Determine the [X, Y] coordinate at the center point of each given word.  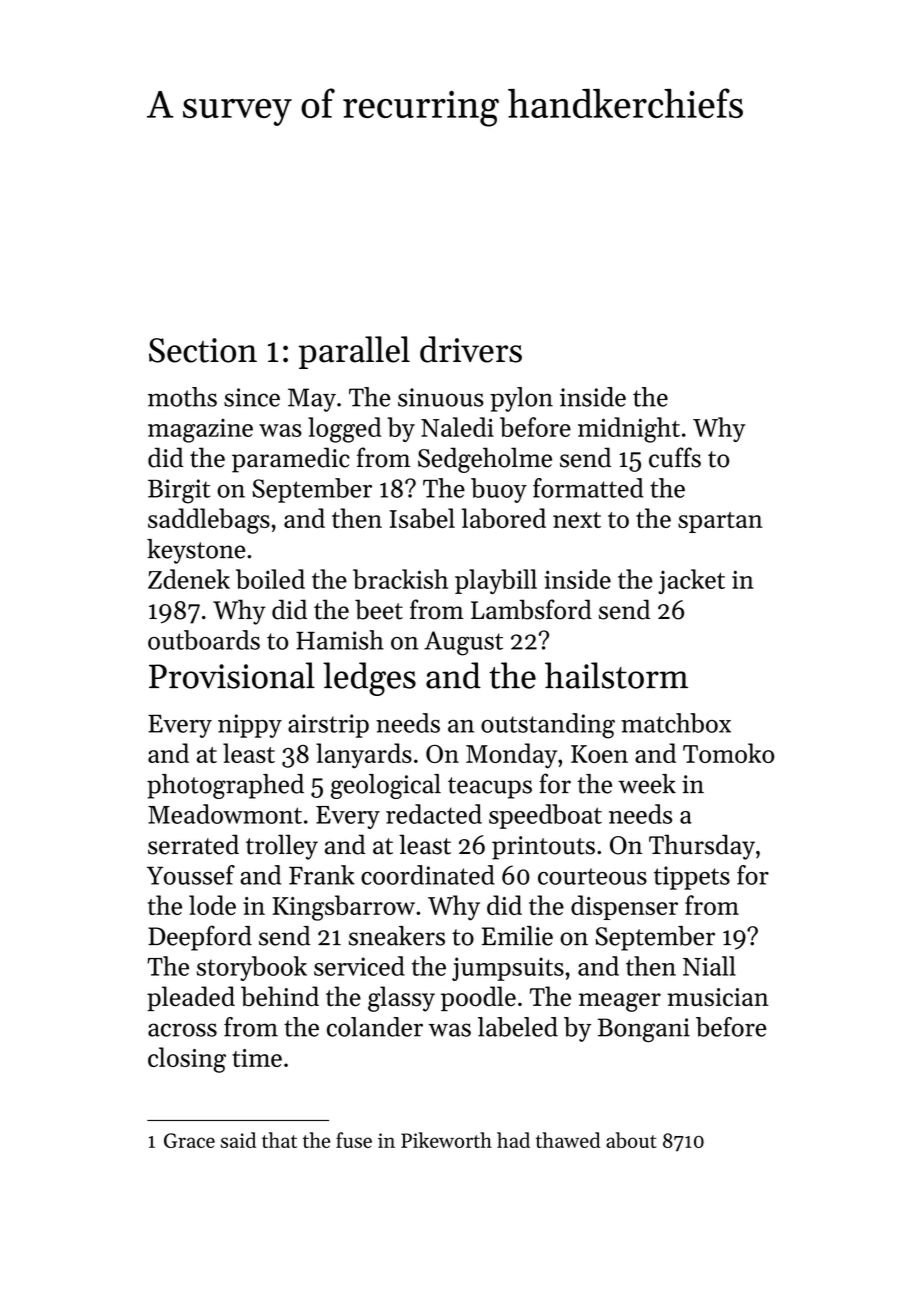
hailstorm [616, 675]
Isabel [422, 518]
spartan [720, 522]
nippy [250, 726]
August [463, 643]
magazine [200, 431]
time [257, 1058]
